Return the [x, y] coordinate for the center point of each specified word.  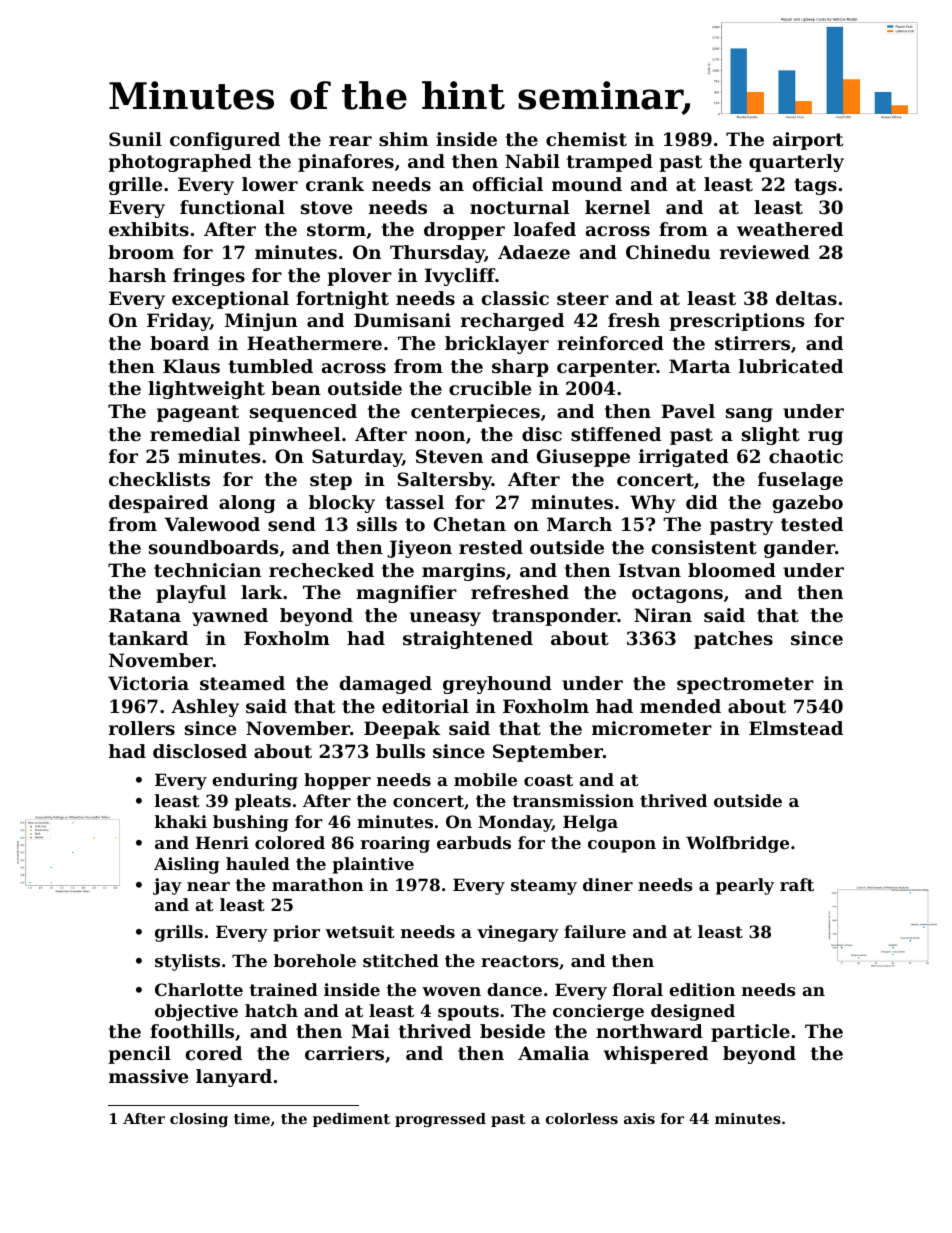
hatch [271, 1010]
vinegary [518, 933]
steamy [544, 887]
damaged [386, 685]
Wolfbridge [737, 844]
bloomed [732, 570]
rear [350, 141]
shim [403, 139]
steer [583, 298]
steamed [242, 683]
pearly [745, 886]
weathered [790, 229]
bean [296, 388]
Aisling [187, 865]
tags [815, 186]
